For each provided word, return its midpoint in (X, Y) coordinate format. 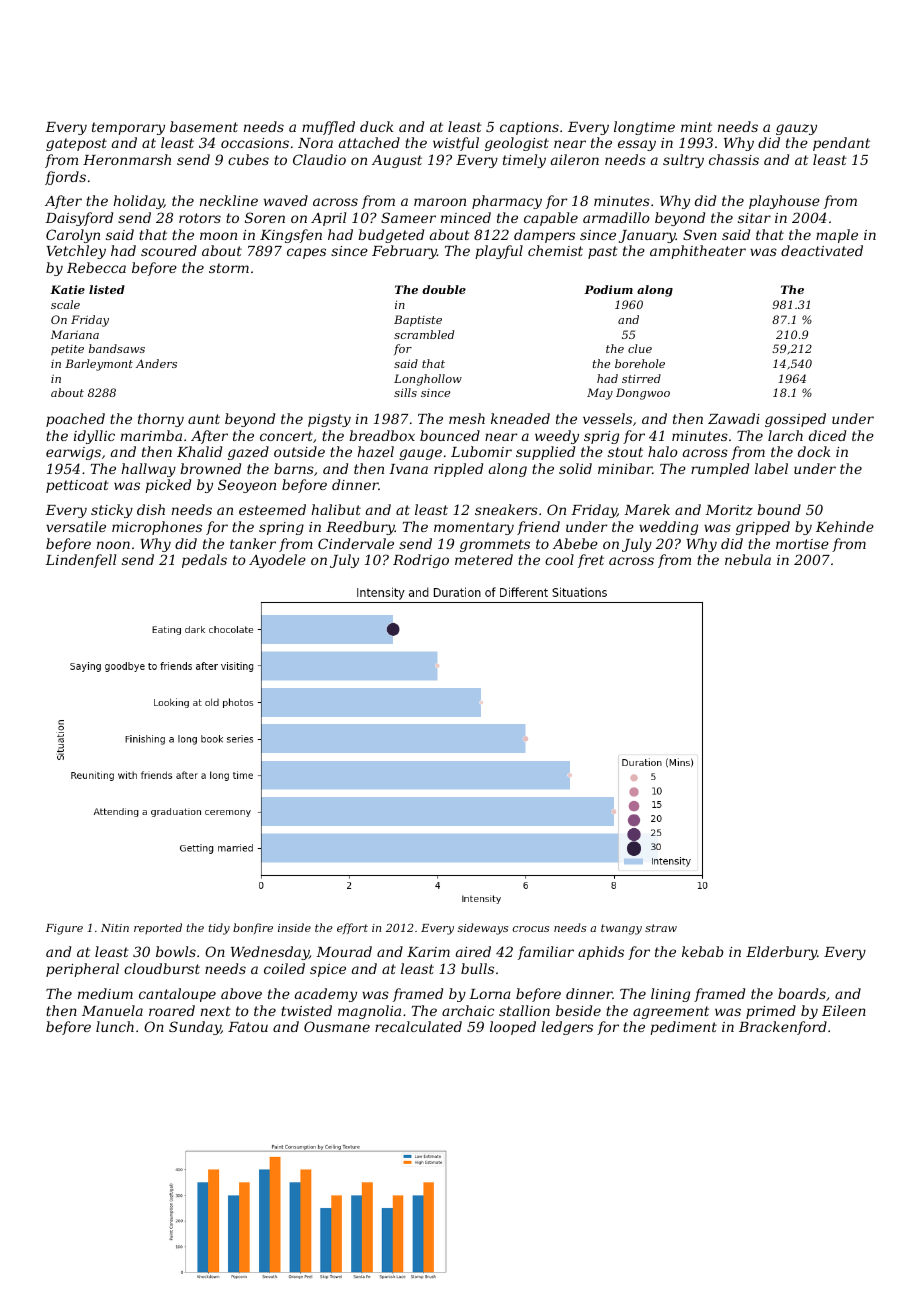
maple (837, 236)
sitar (754, 218)
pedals (204, 561)
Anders (156, 363)
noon (113, 545)
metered (484, 559)
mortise (802, 544)
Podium (608, 289)
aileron (575, 159)
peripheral (82, 970)
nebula (748, 559)
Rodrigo (421, 561)
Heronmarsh (127, 159)
